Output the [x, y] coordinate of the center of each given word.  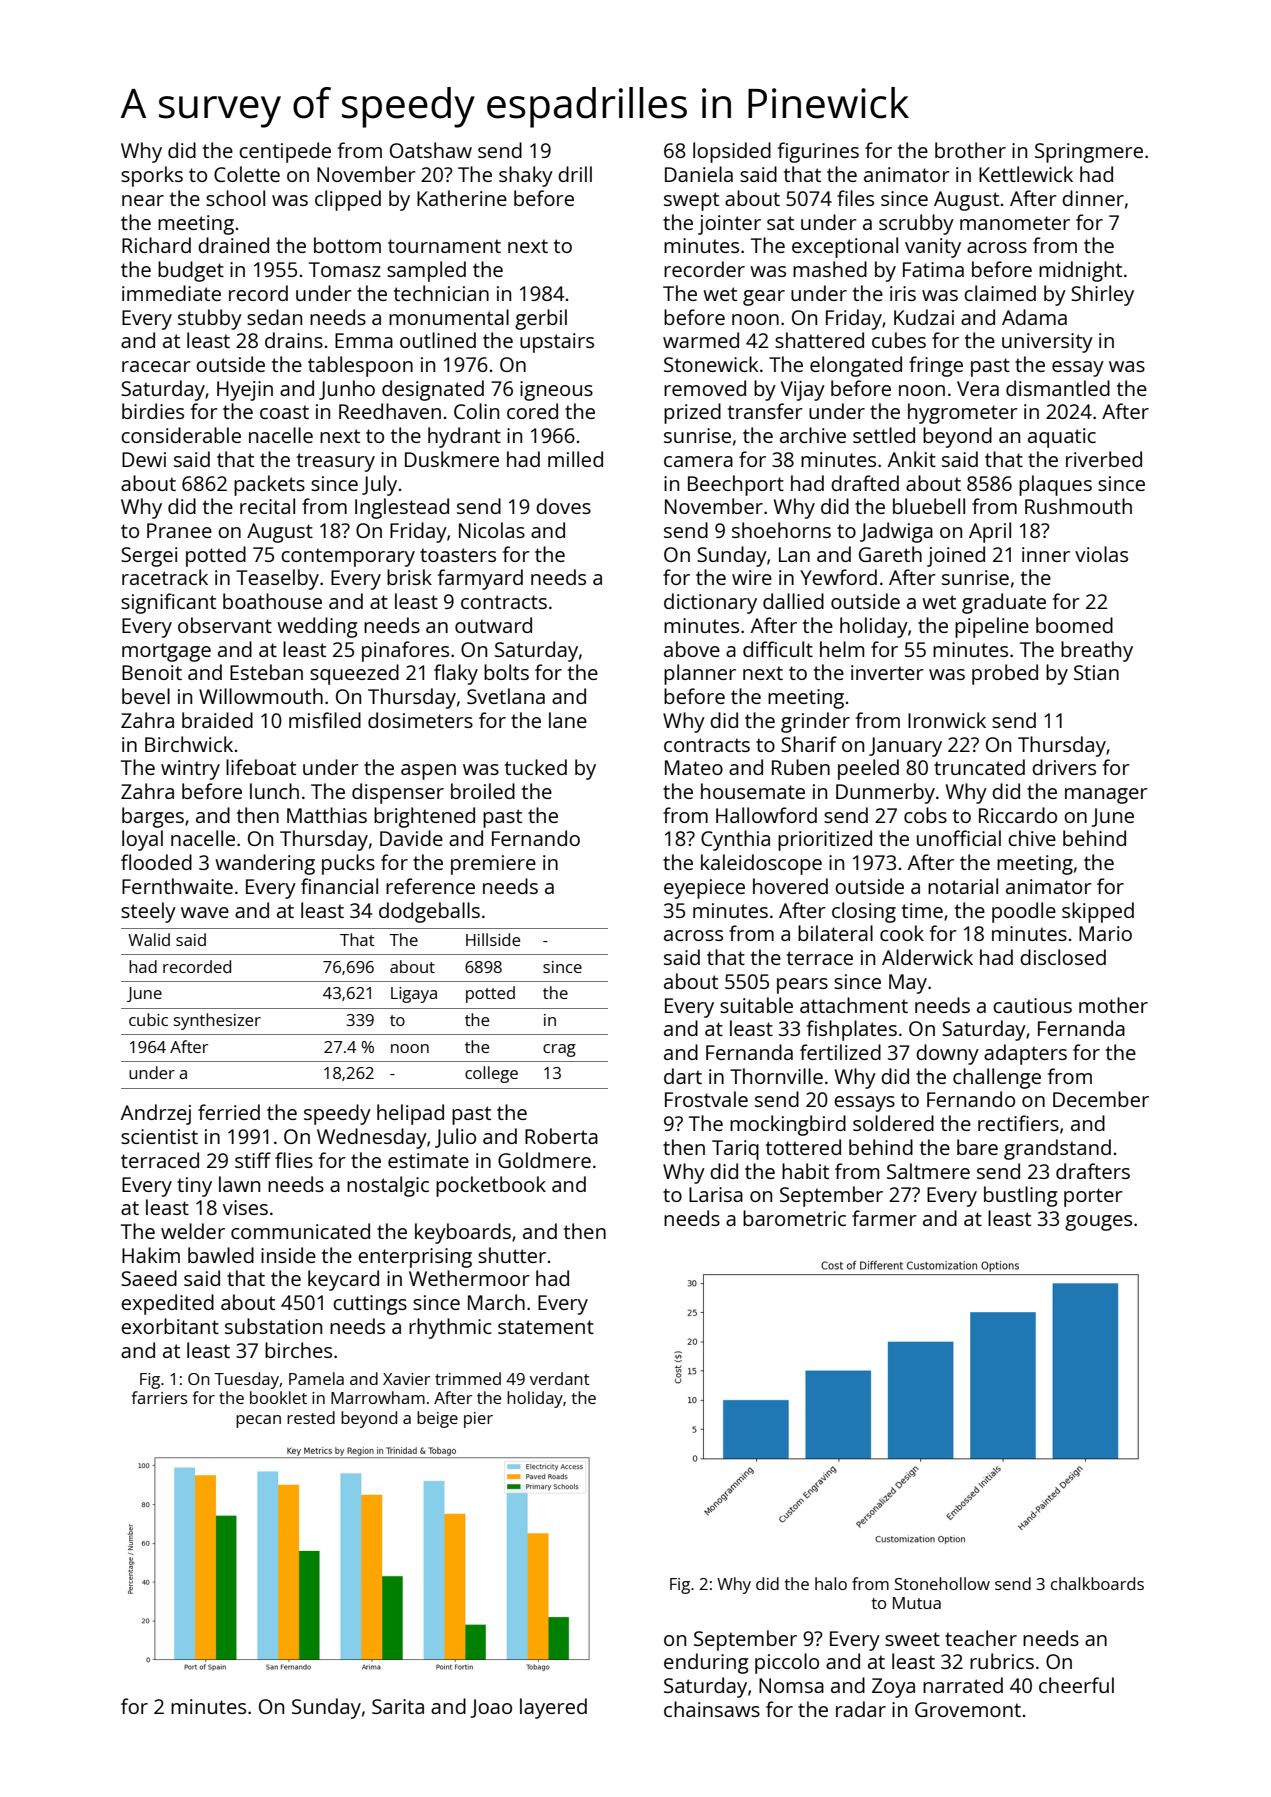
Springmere [1089, 153]
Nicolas [492, 530]
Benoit [152, 672]
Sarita [398, 1706]
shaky [526, 176]
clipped [348, 200]
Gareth [890, 554]
